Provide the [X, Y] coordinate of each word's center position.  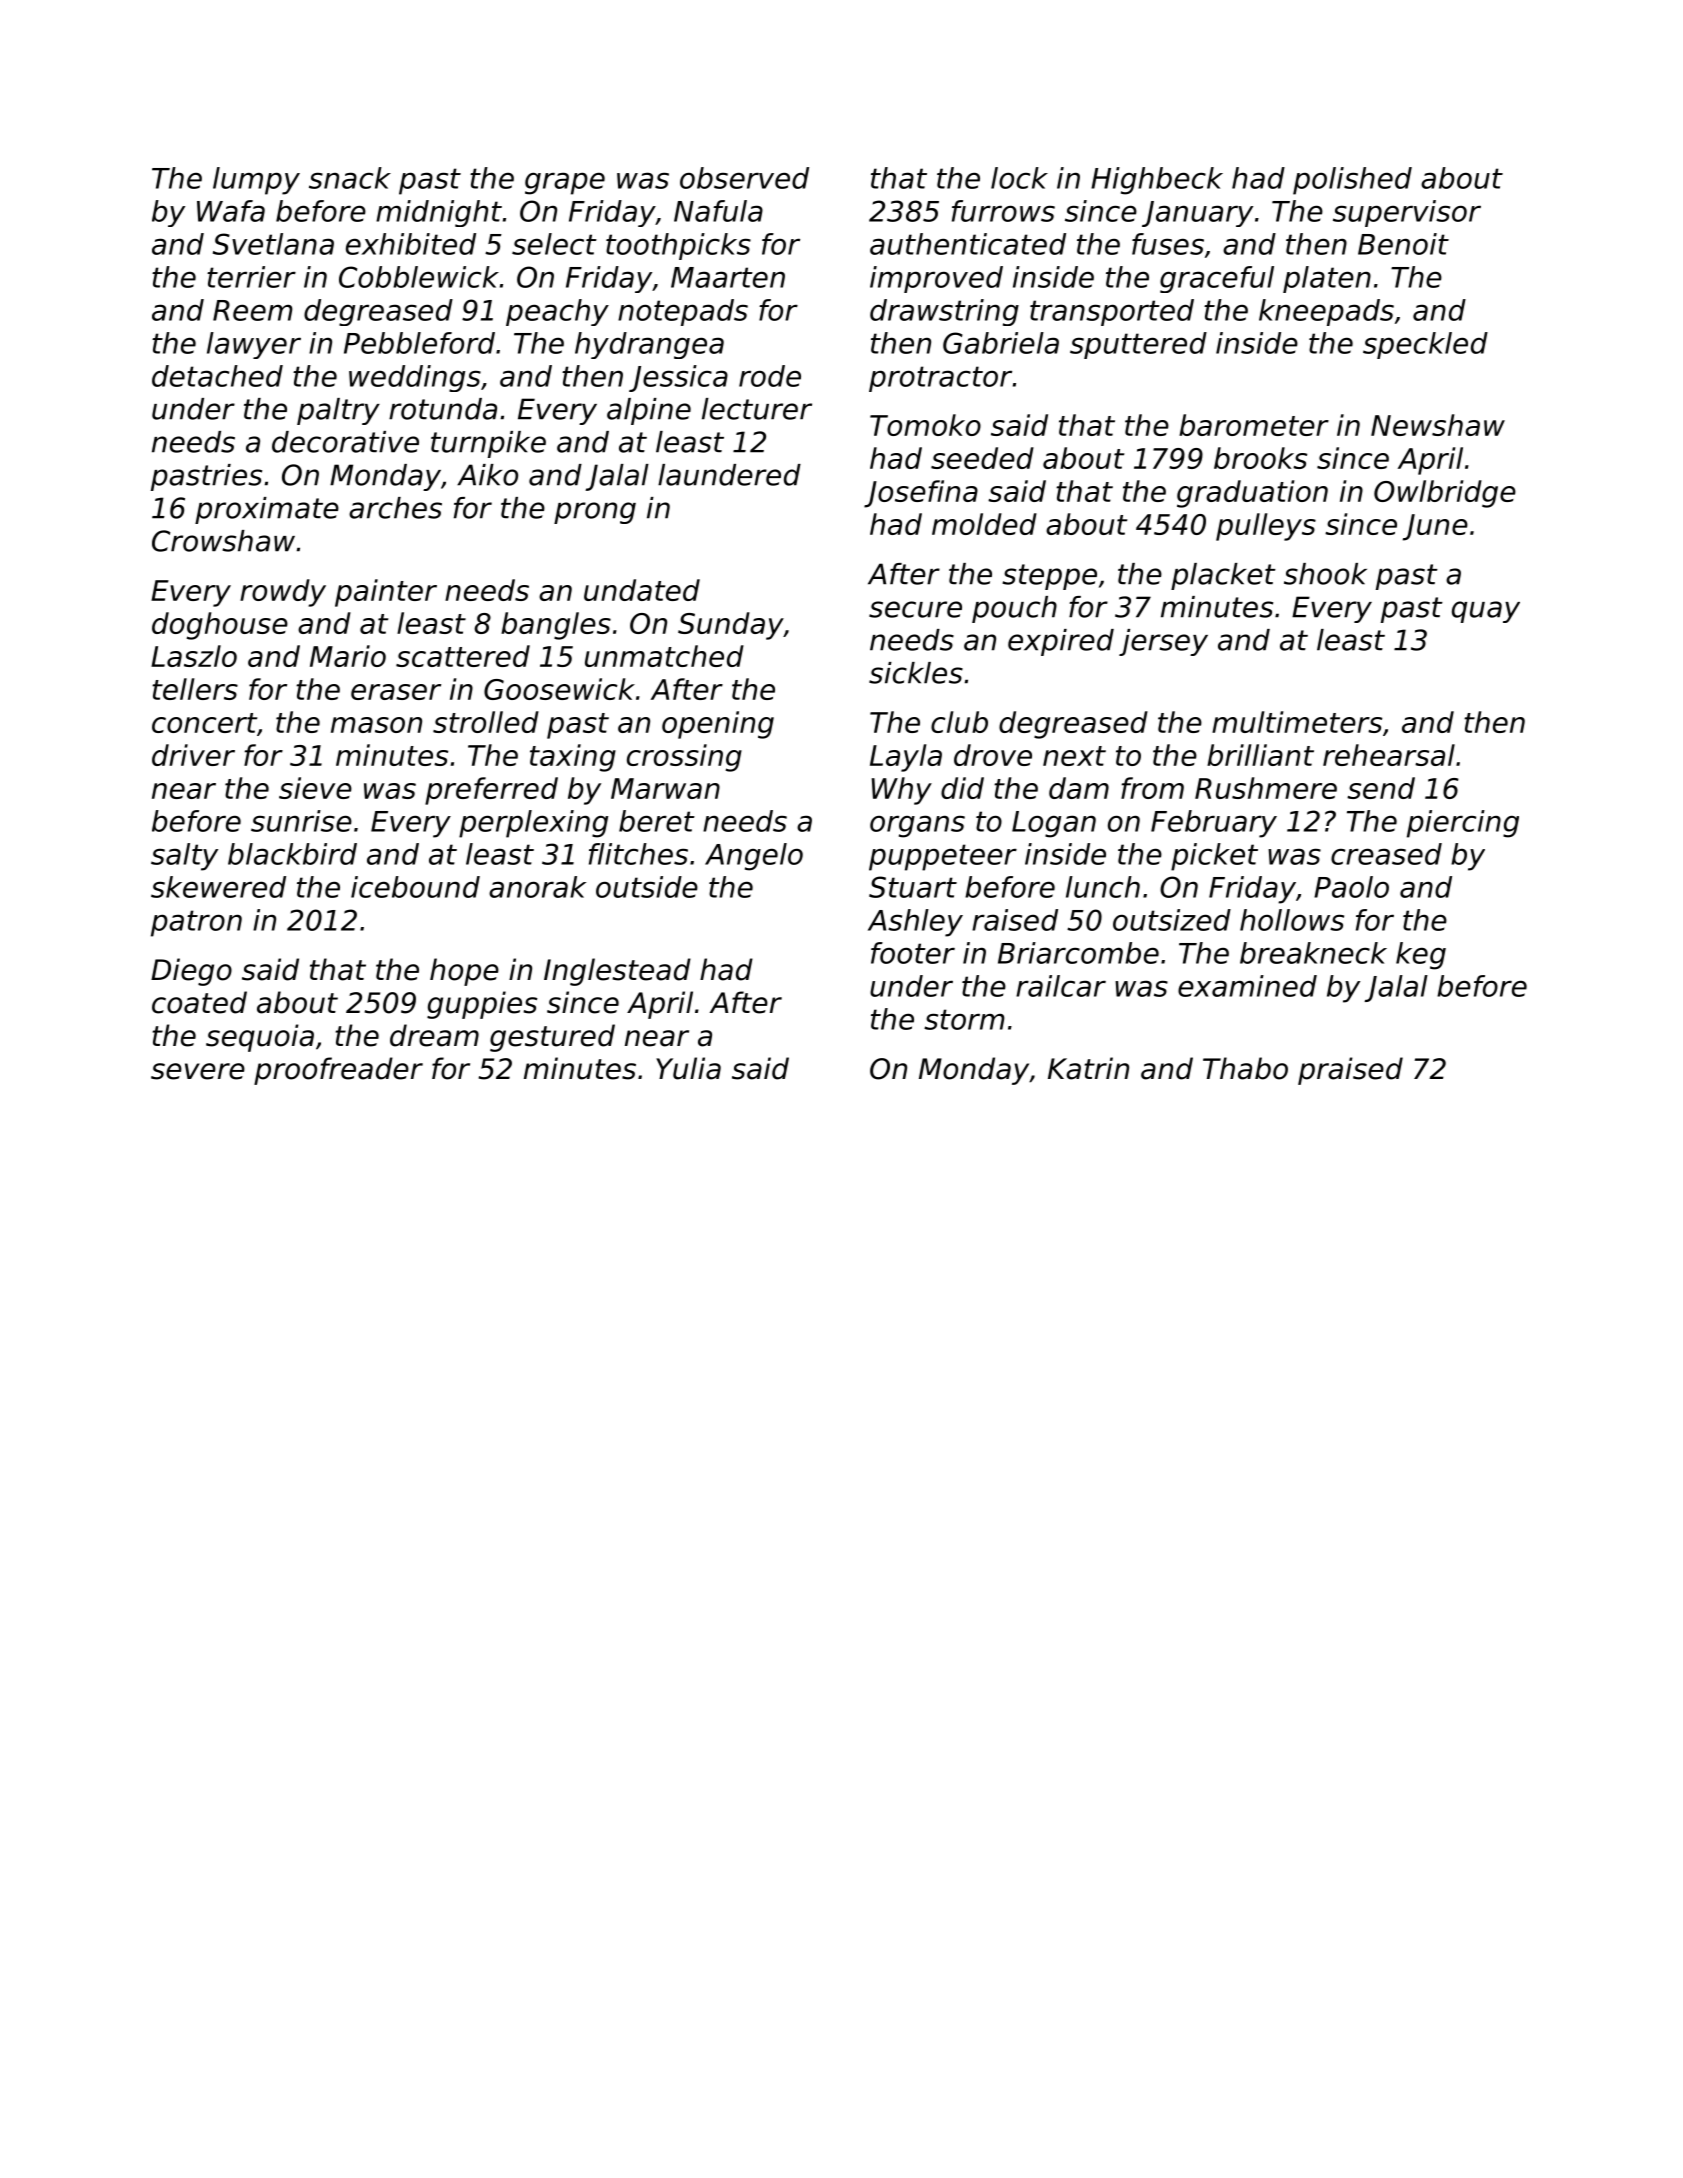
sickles [916, 673]
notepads [683, 312]
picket [1214, 857]
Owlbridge [1445, 494]
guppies [482, 1005]
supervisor [1407, 213]
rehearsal [1389, 755]
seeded [982, 458]
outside [647, 887]
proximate [267, 510]
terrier [251, 277]
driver [193, 755]
